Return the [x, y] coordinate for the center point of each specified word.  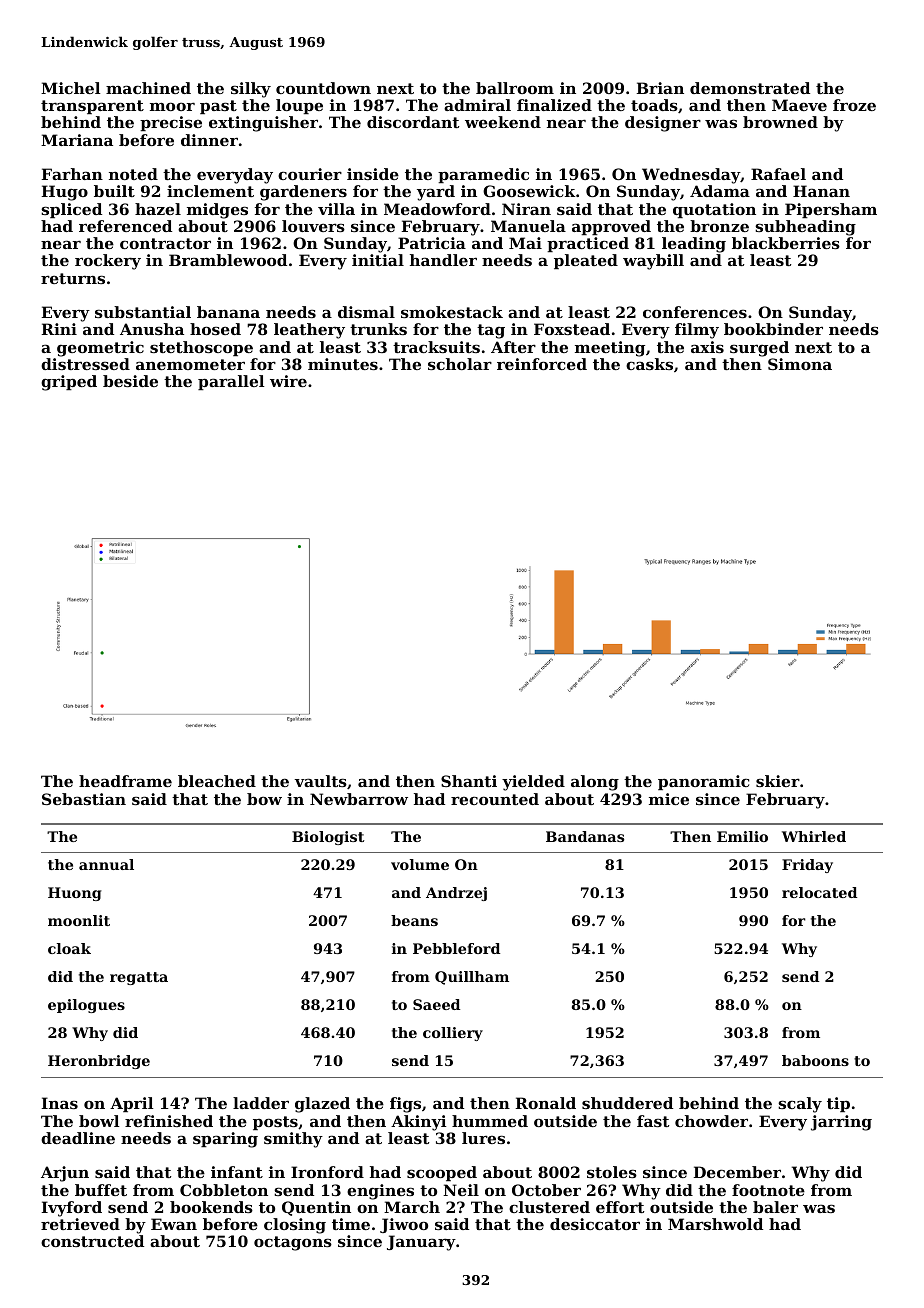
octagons [293, 1243]
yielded [533, 783]
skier [778, 781]
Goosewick [529, 191]
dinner [209, 140]
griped [69, 383]
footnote [768, 1190]
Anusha [152, 329]
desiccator [595, 1224]
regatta [139, 978]
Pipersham [831, 210]
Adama [720, 191]
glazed [322, 1105]
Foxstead [572, 329]
